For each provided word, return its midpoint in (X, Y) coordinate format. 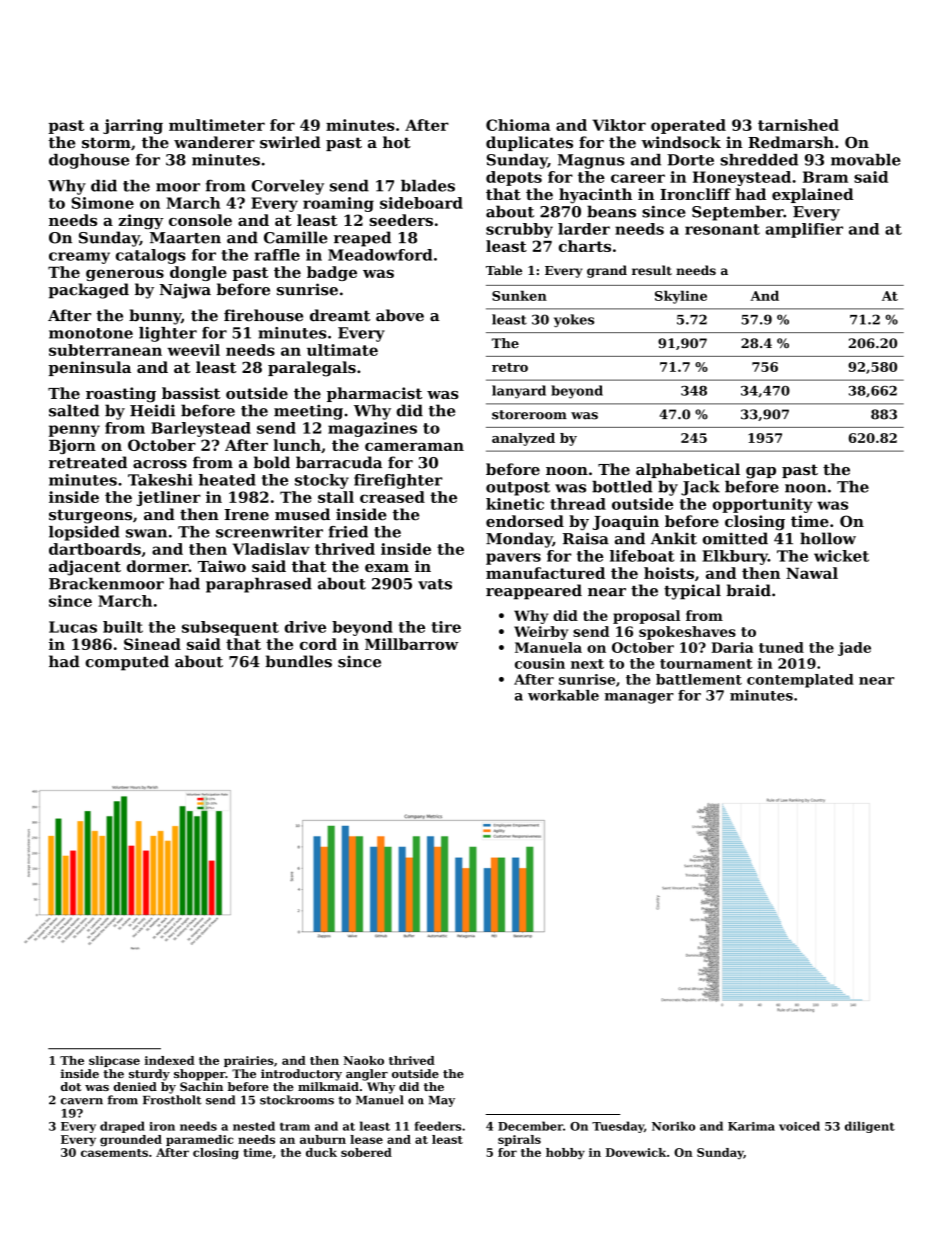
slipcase (114, 1061)
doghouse (89, 161)
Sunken (519, 296)
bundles (298, 661)
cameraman (414, 447)
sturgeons (90, 516)
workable (563, 695)
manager (639, 698)
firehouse (263, 315)
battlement (699, 679)
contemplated (800, 681)
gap (761, 473)
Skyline (681, 297)
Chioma (518, 125)
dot (71, 1086)
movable (866, 160)
